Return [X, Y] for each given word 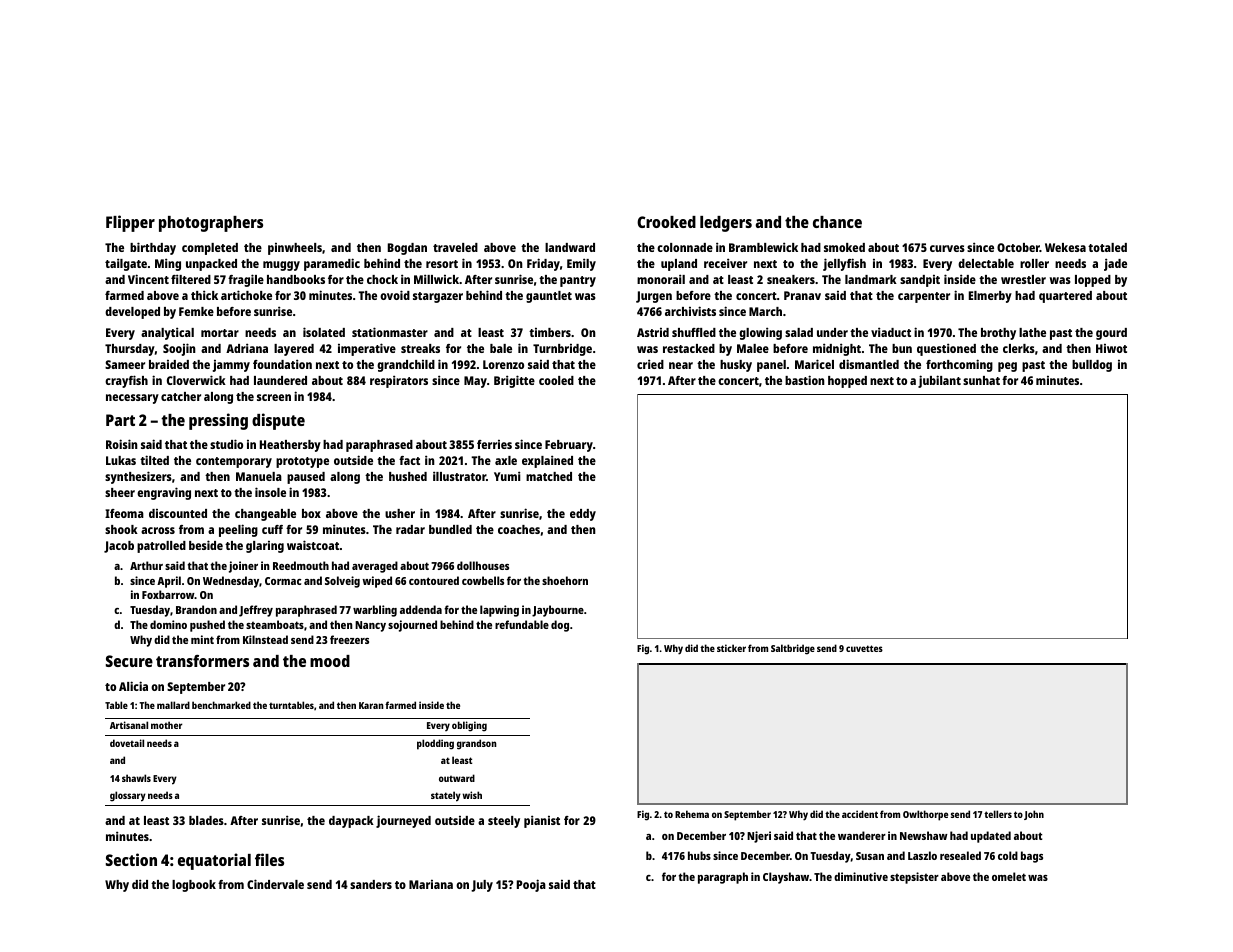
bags [1032, 857]
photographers [211, 224]
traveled [455, 247]
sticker [731, 648]
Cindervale [275, 884]
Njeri [759, 837]
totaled [1107, 247]
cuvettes [864, 648]
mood [330, 661]
